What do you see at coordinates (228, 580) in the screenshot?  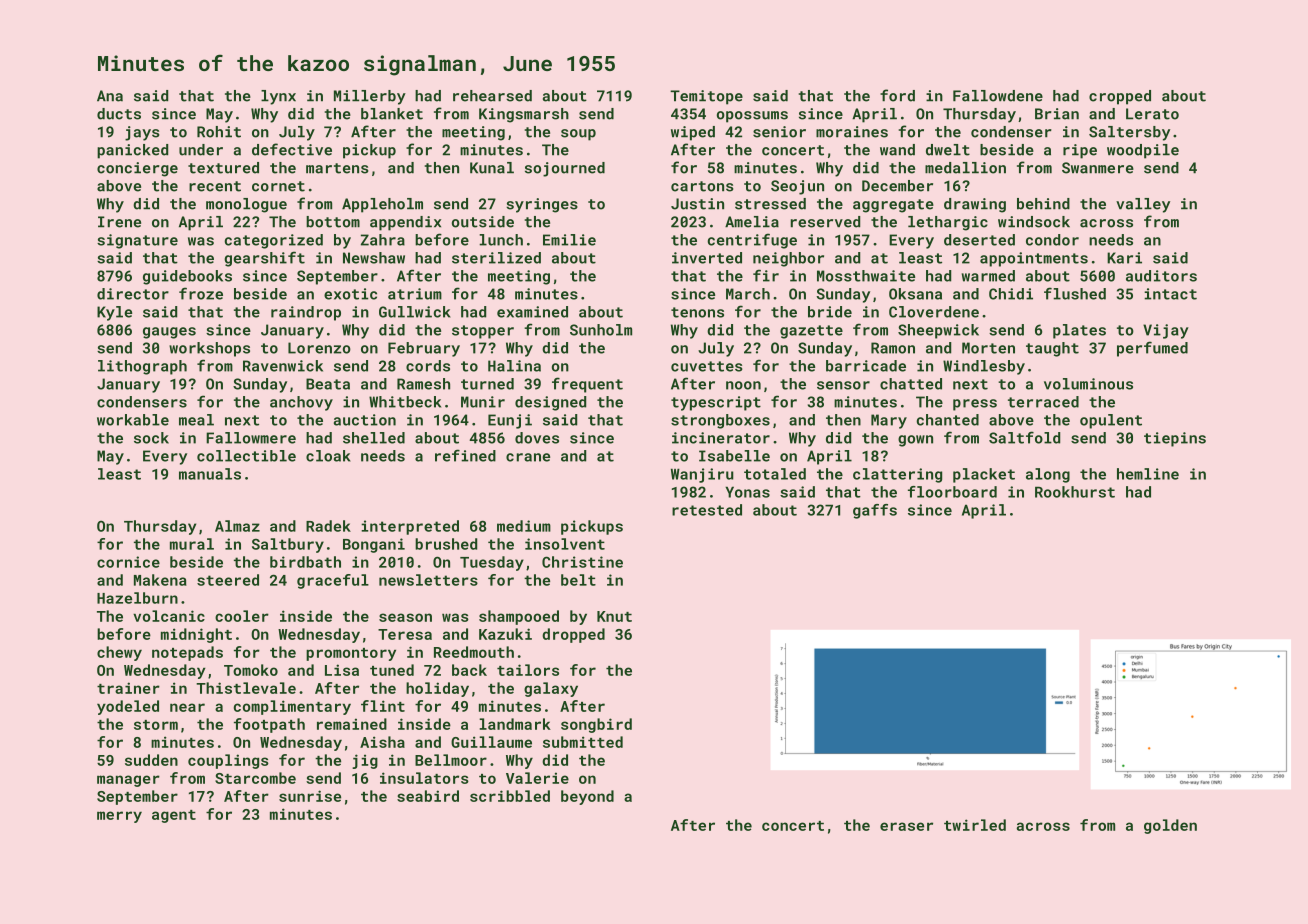 I see `steered` at bounding box center [228, 580].
